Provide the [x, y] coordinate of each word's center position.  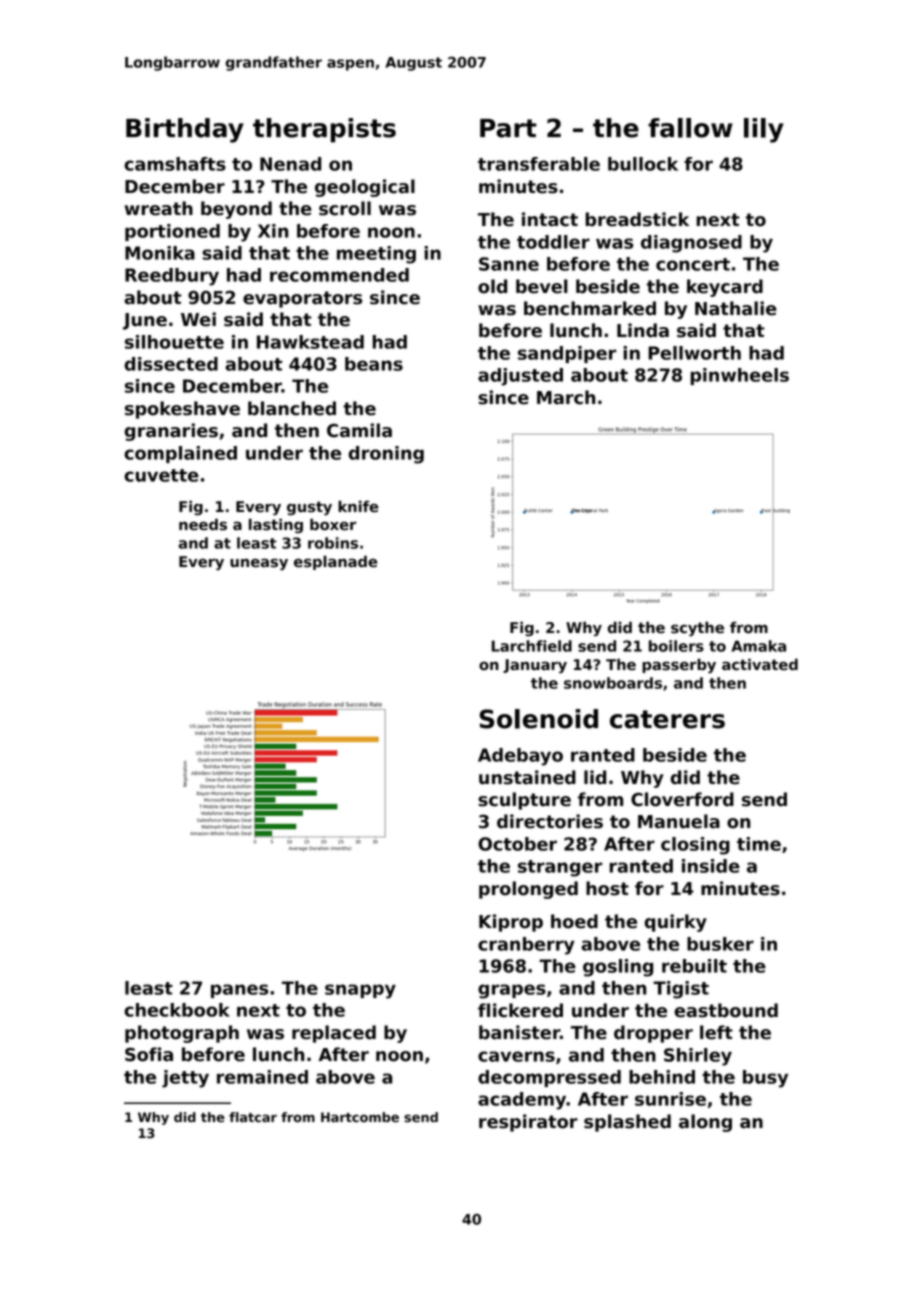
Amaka [758, 646]
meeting [376, 255]
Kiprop [511, 923]
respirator [528, 1123]
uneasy [259, 564]
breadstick [637, 219]
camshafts [175, 164]
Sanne [509, 264]
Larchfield [532, 646]
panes [239, 991]
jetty [185, 1079]
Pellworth [694, 353]
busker [720, 944]
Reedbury [172, 277]
